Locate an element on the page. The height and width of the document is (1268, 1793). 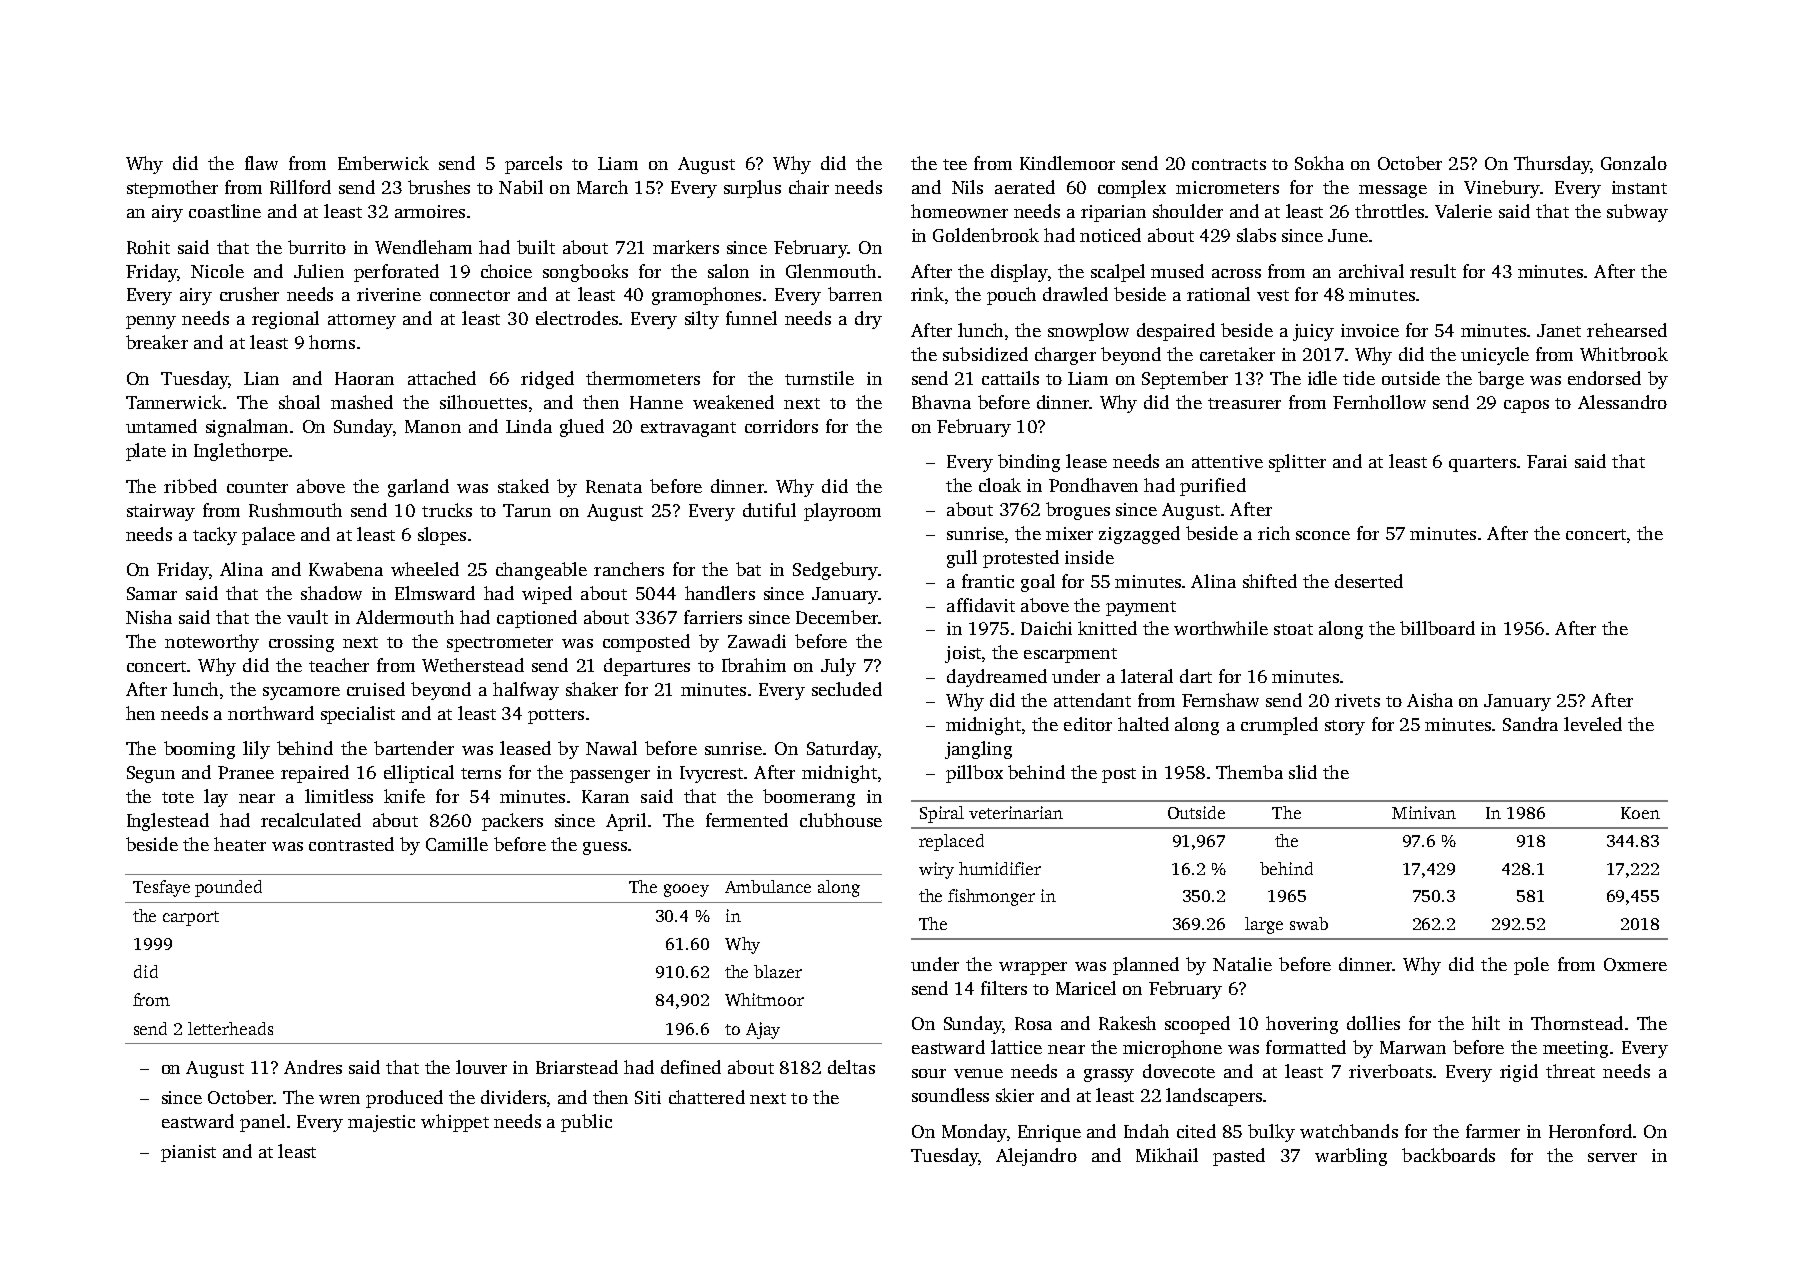
parcels is located at coordinates (533, 165).
